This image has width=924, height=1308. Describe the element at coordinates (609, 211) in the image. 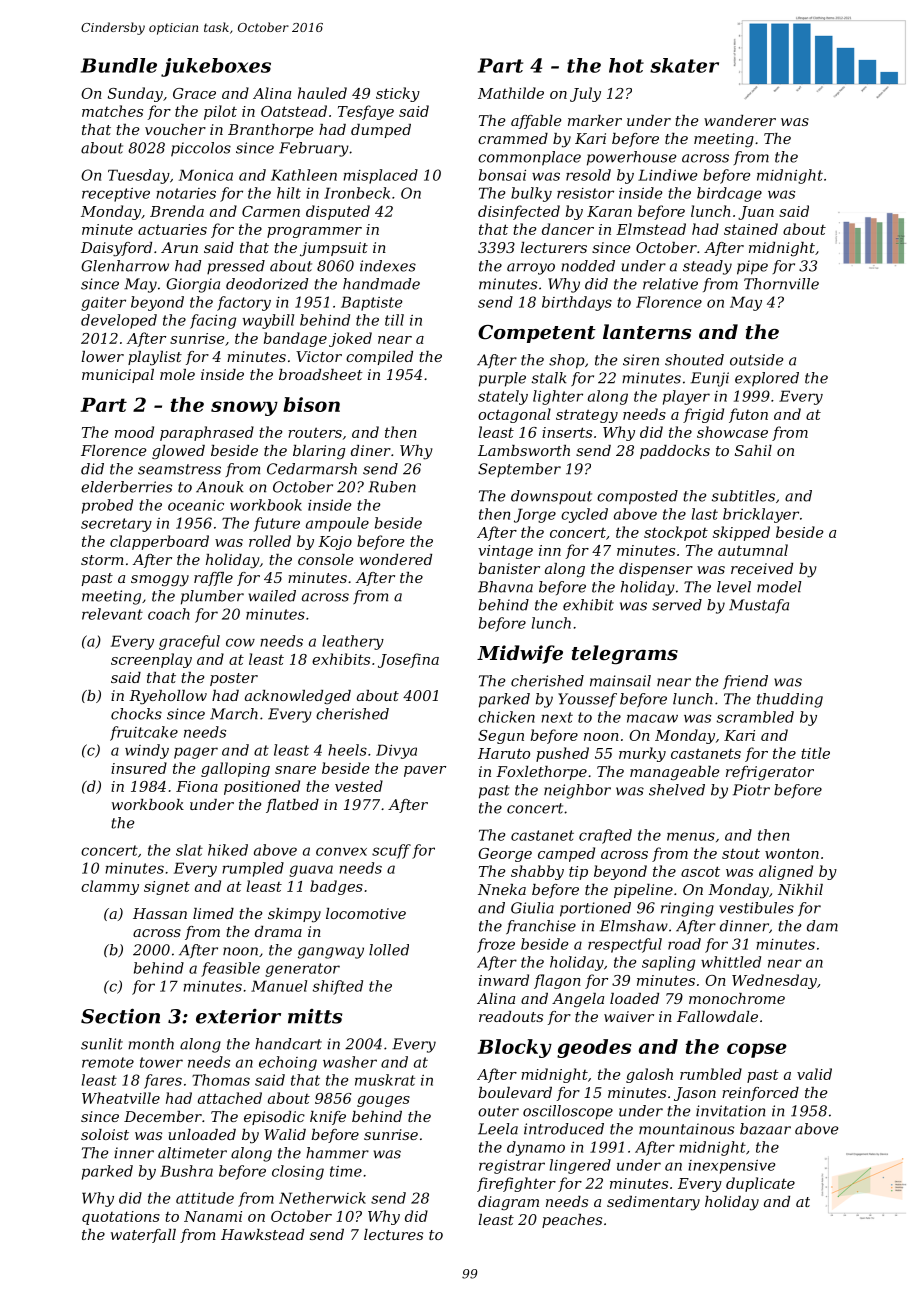

I see `Karan` at that location.
